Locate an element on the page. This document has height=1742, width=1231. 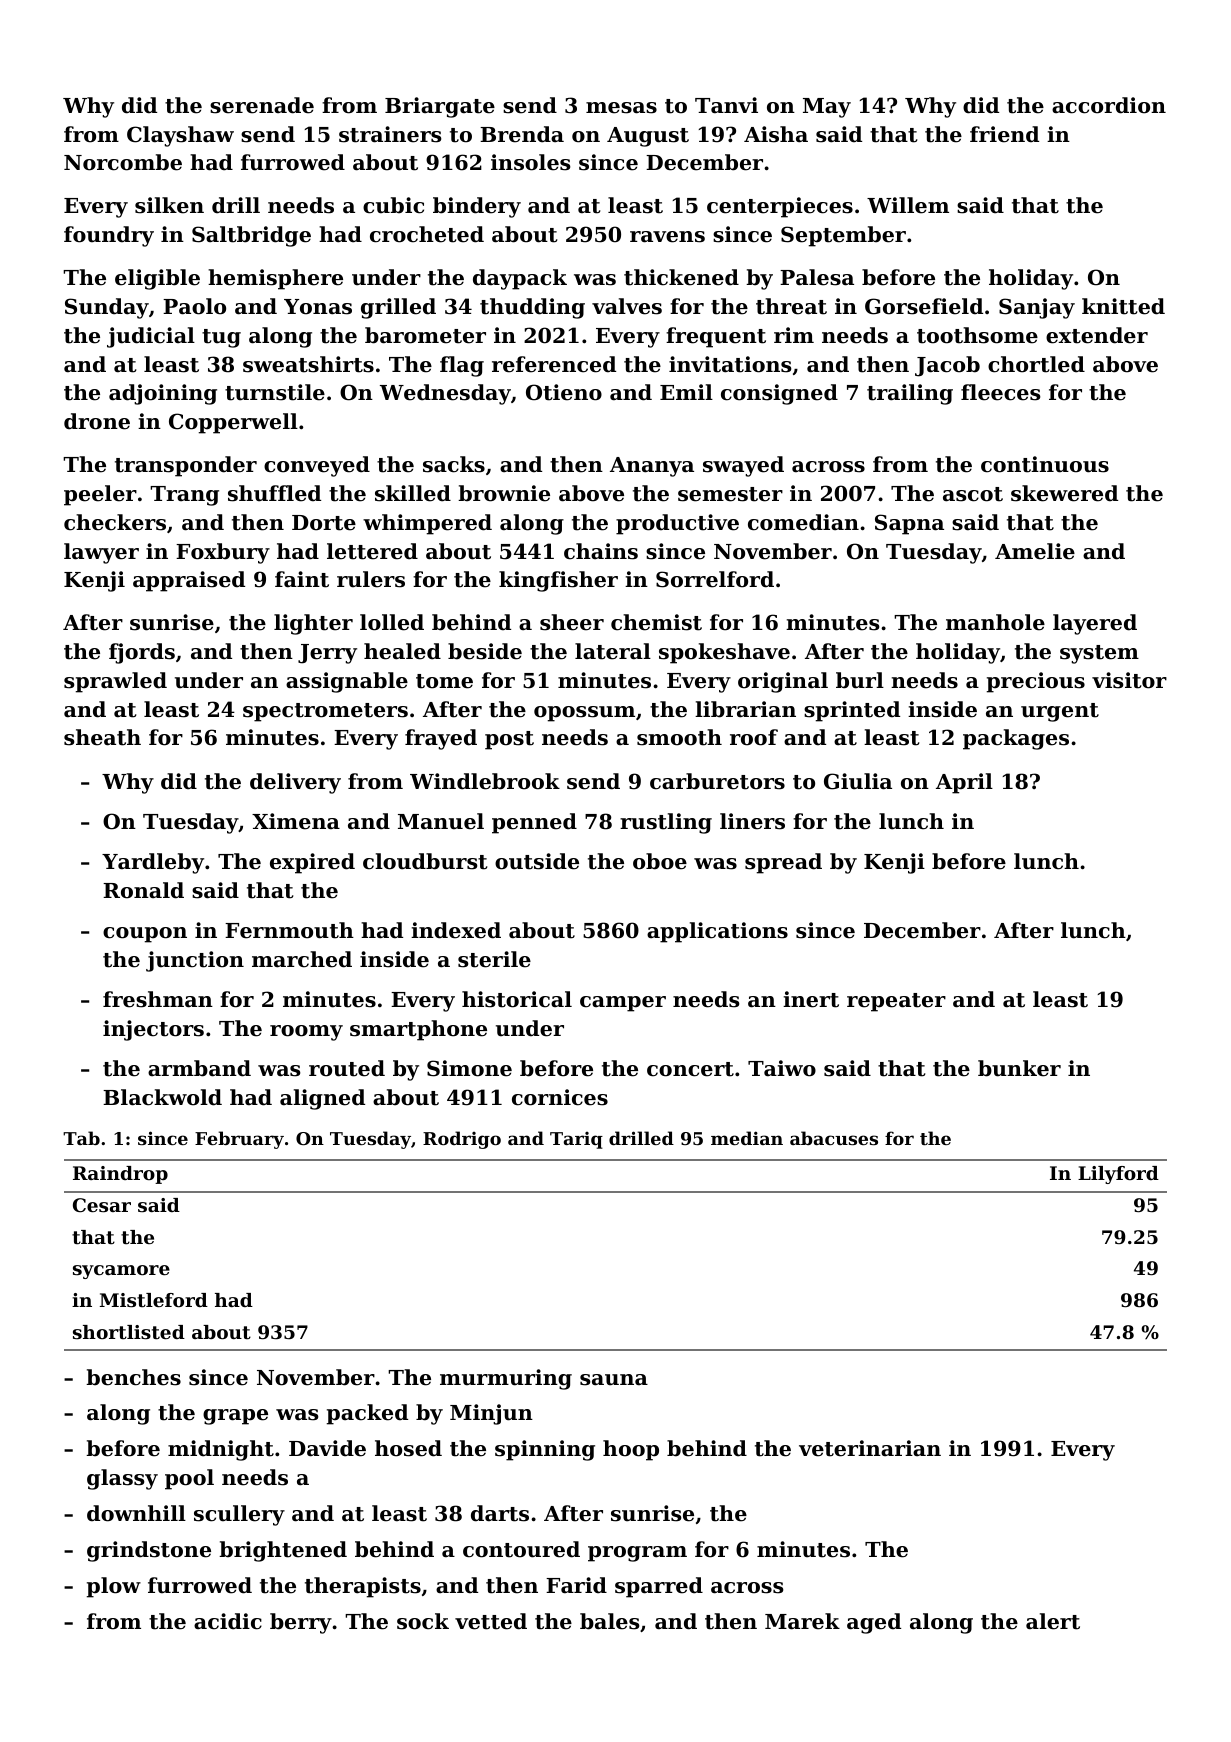
veterinarian is located at coordinates (870, 1448).
